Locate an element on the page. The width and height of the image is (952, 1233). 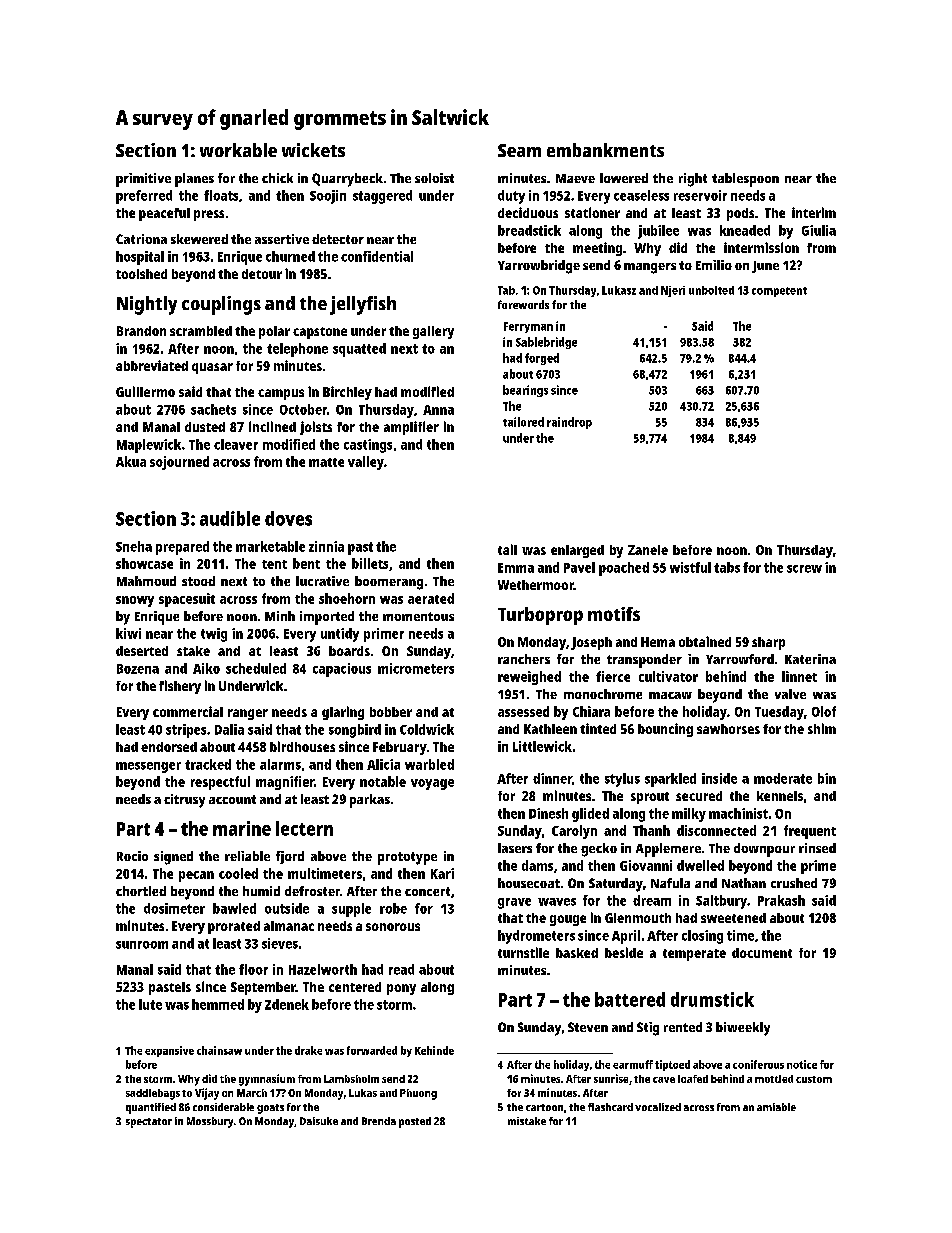
birdhouses is located at coordinates (302, 746).
